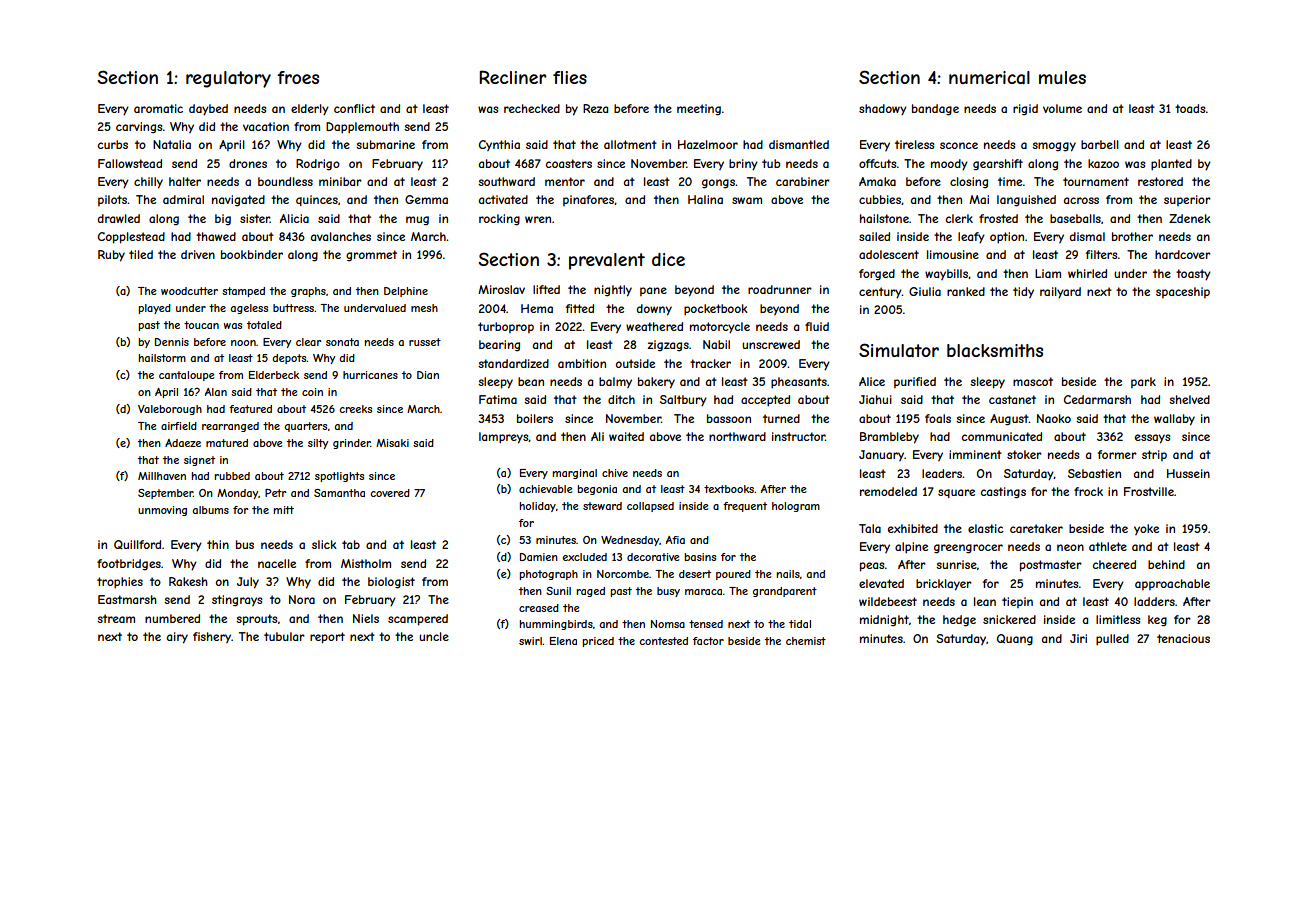  What do you see at coordinates (1187, 200) in the document?
I see `superior` at bounding box center [1187, 200].
